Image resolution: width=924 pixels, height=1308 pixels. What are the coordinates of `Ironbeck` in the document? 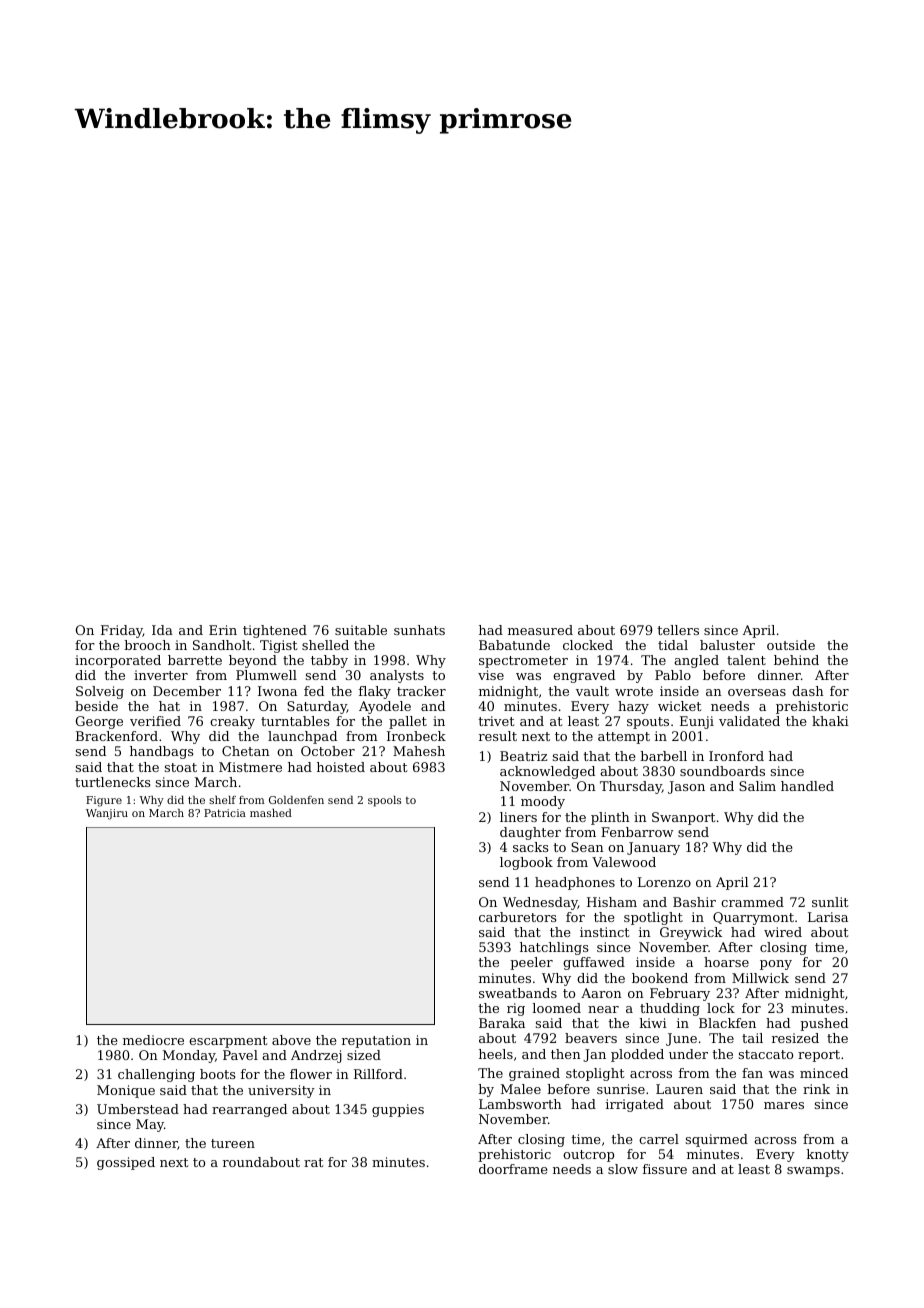 It's located at (416, 736).
